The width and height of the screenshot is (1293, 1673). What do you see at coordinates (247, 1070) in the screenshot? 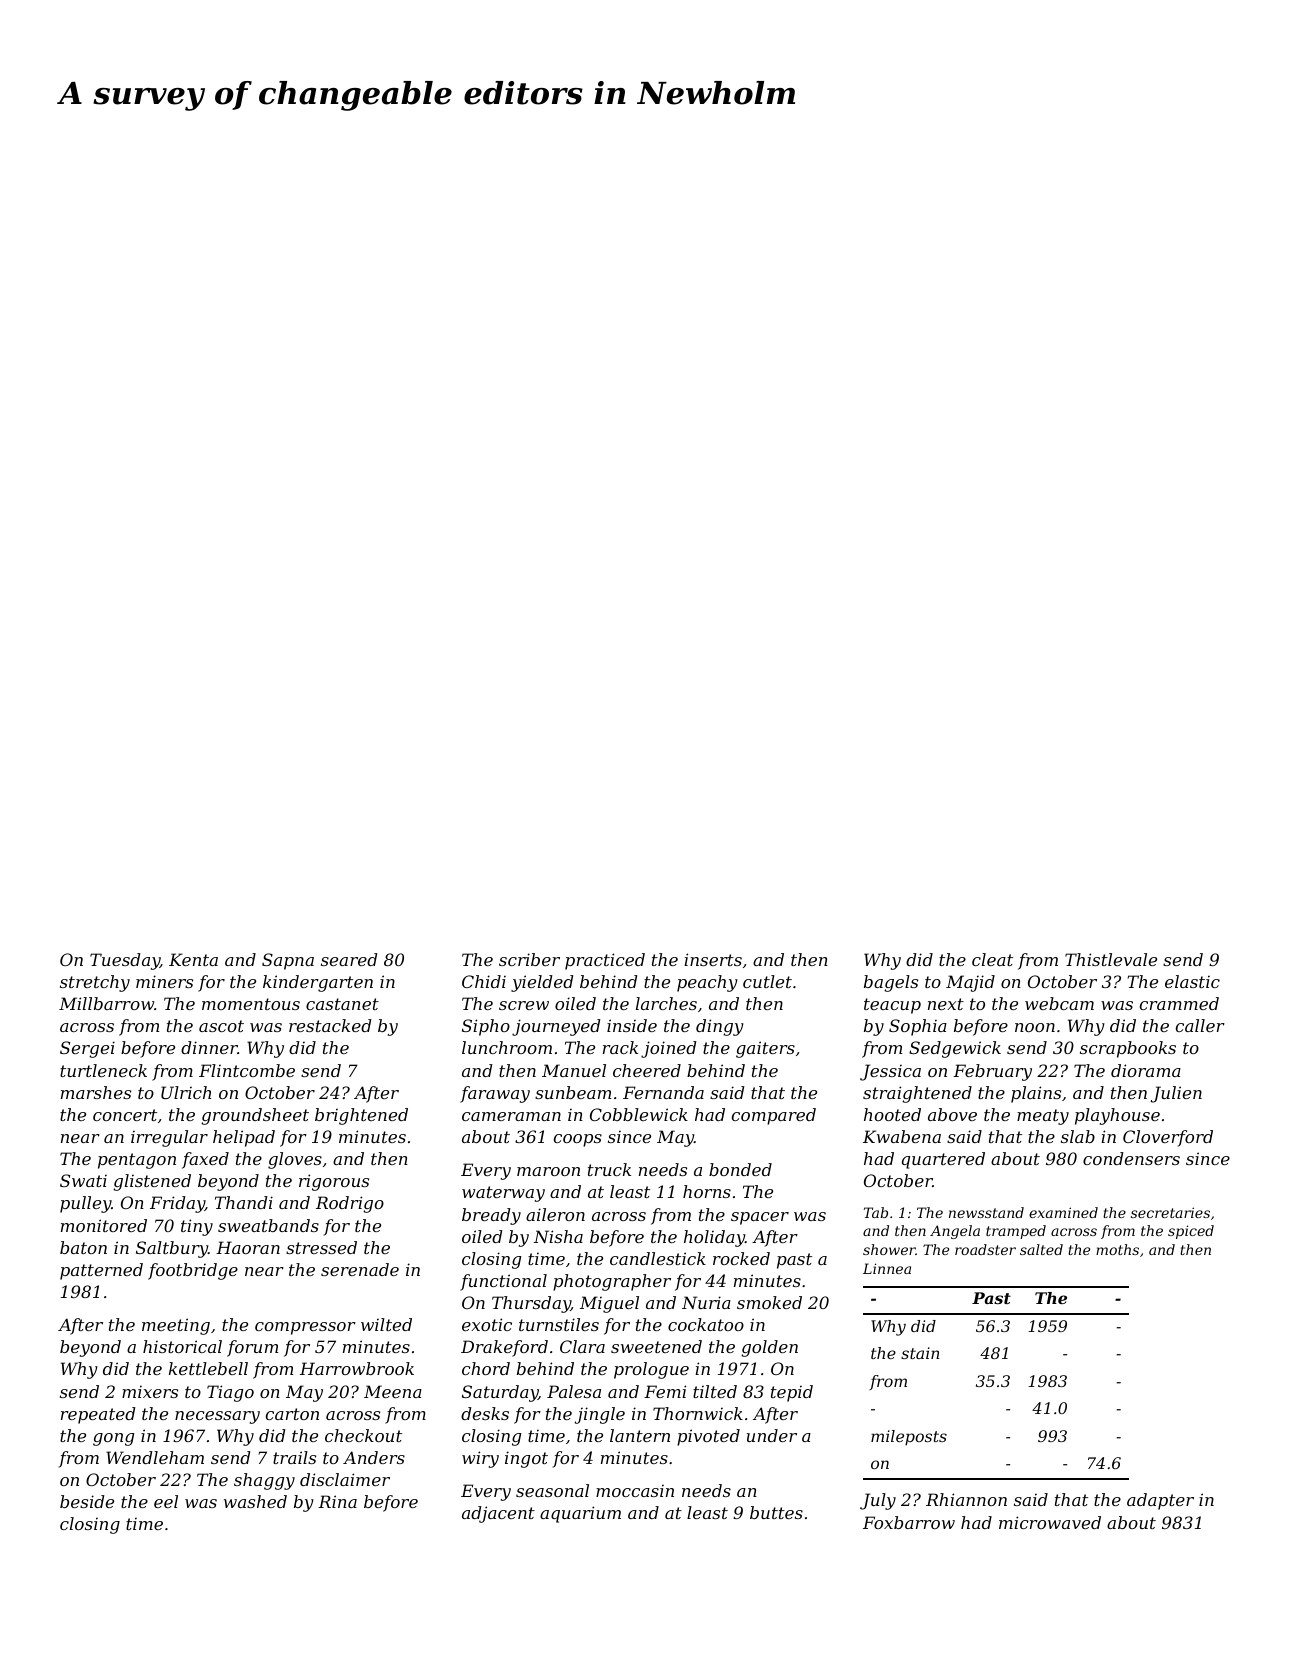
I see `Flintcombe` at bounding box center [247, 1070].
